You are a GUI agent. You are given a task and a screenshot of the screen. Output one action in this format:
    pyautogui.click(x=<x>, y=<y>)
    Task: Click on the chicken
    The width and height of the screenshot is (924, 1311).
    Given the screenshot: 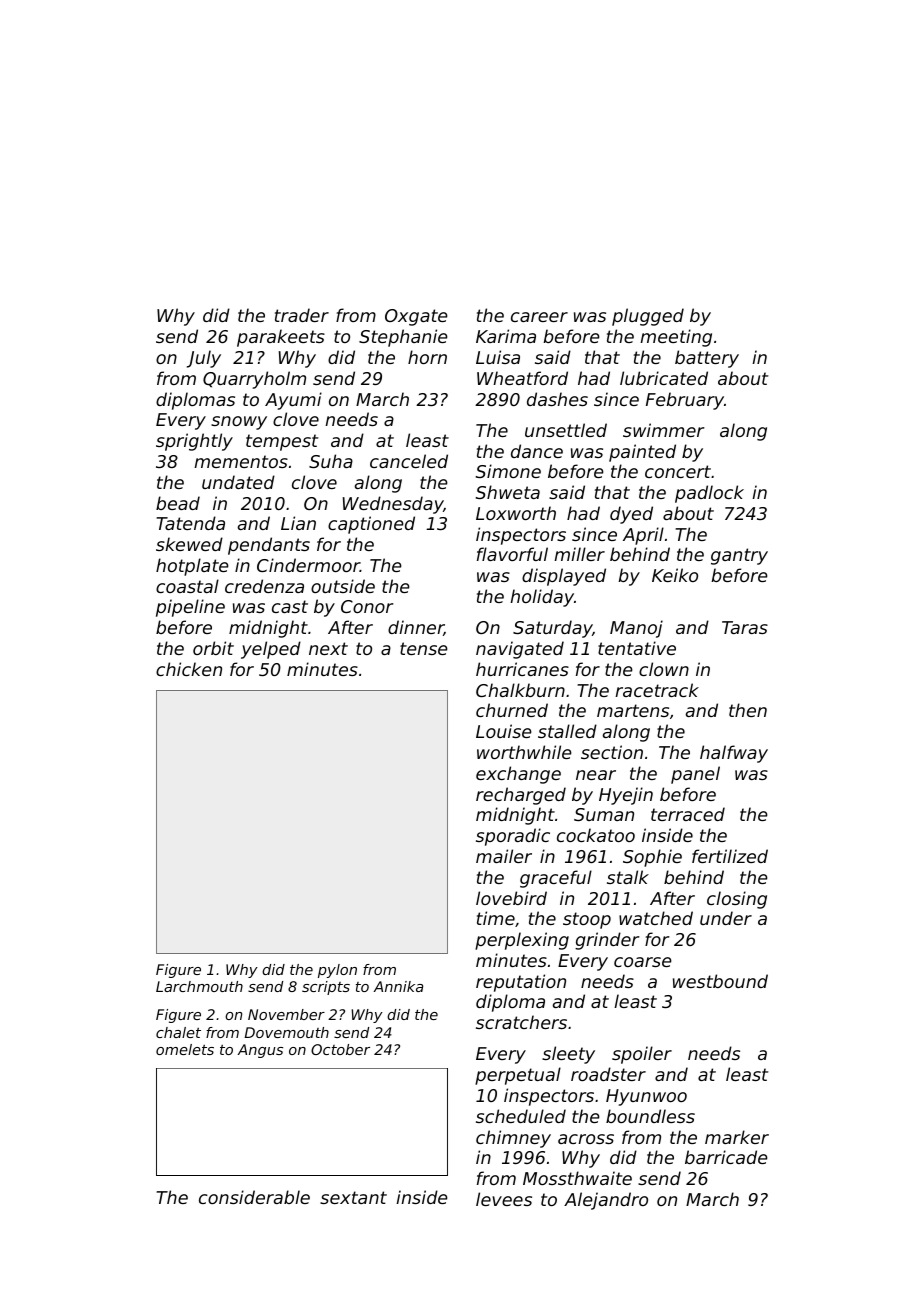 What is the action you would take?
    pyautogui.click(x=189, y=669)
